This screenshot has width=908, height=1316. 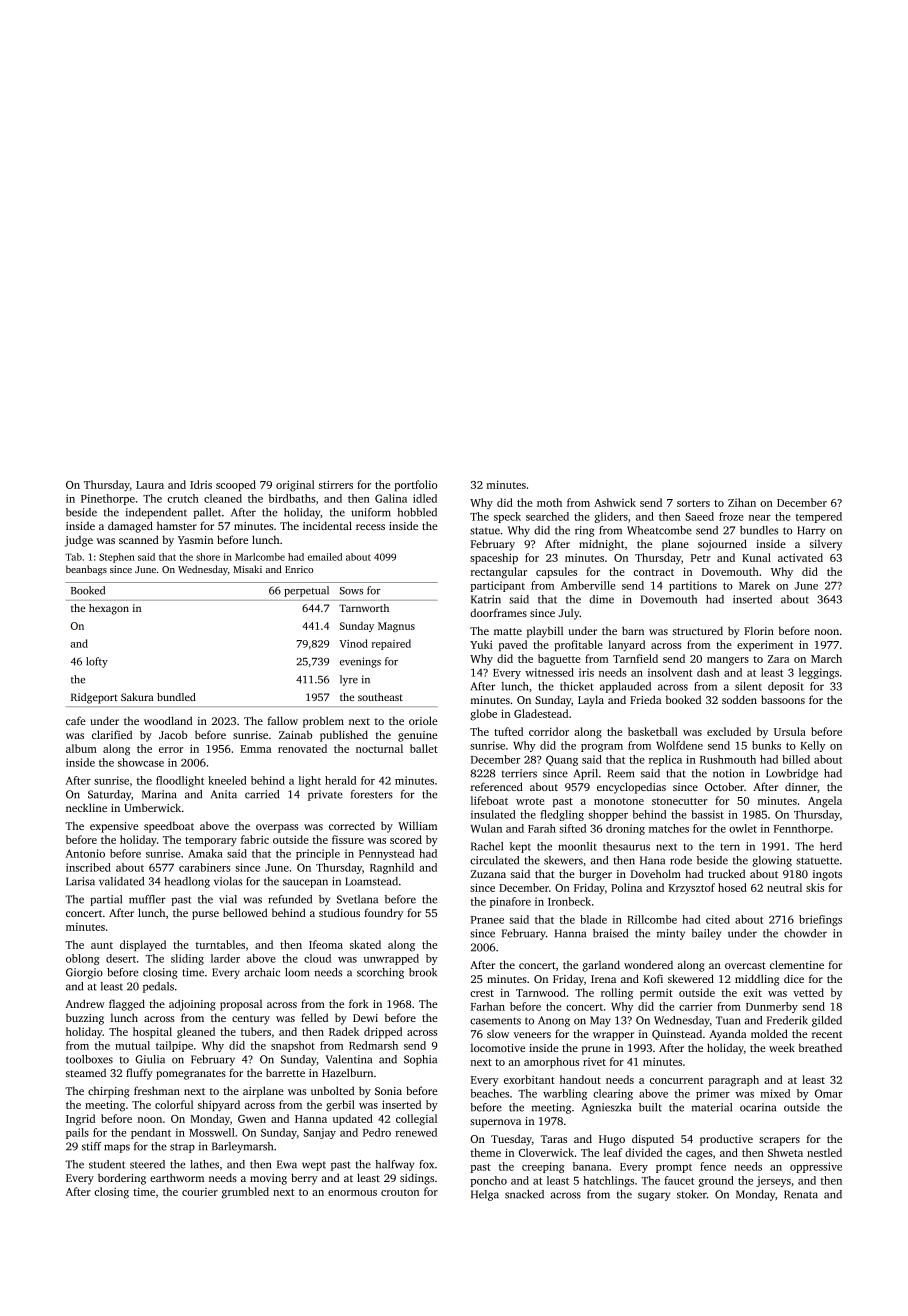 I want to click on garland, so click(x=601, y=966).
